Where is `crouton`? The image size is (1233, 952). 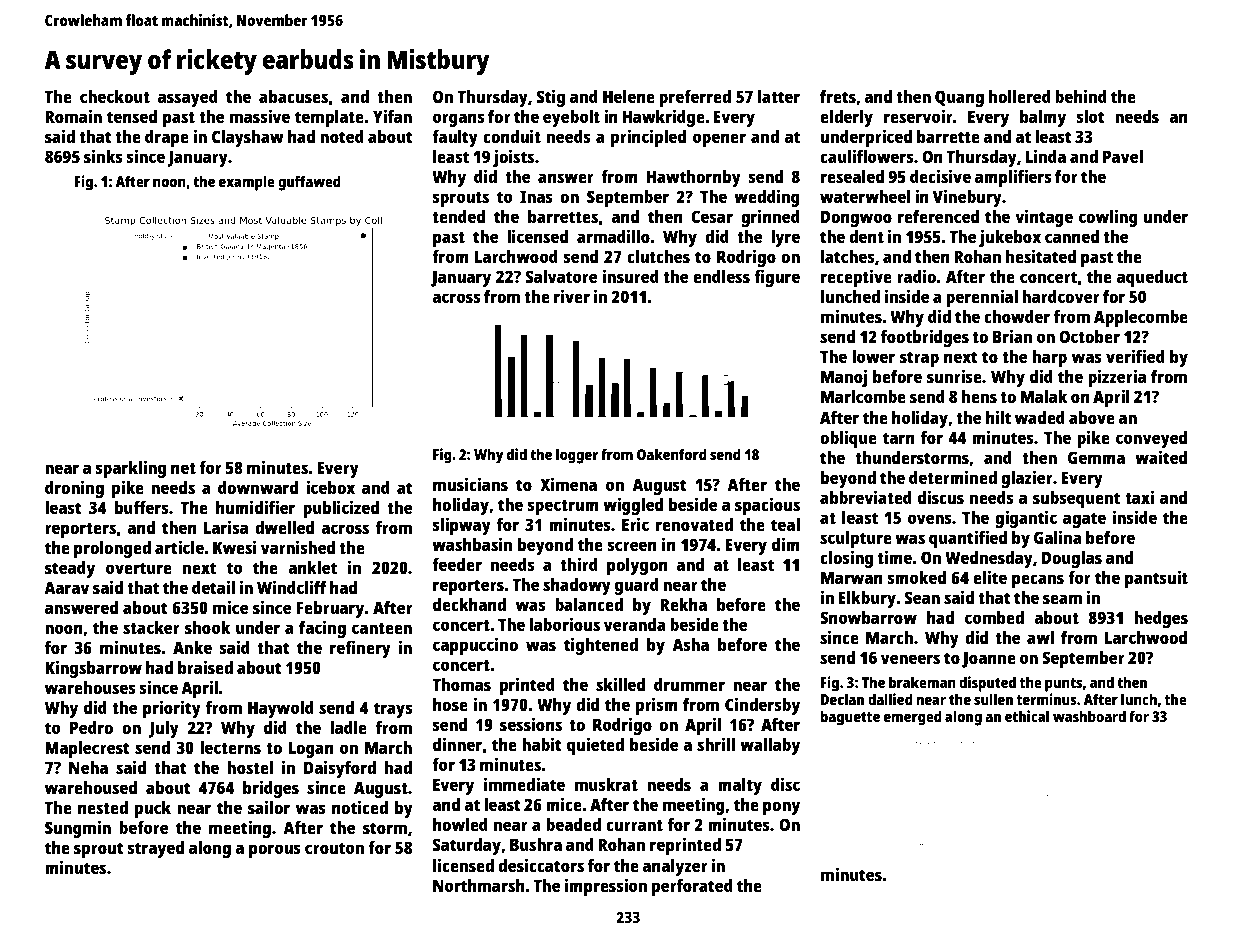 crouton is located at coordinates (334, 848).
